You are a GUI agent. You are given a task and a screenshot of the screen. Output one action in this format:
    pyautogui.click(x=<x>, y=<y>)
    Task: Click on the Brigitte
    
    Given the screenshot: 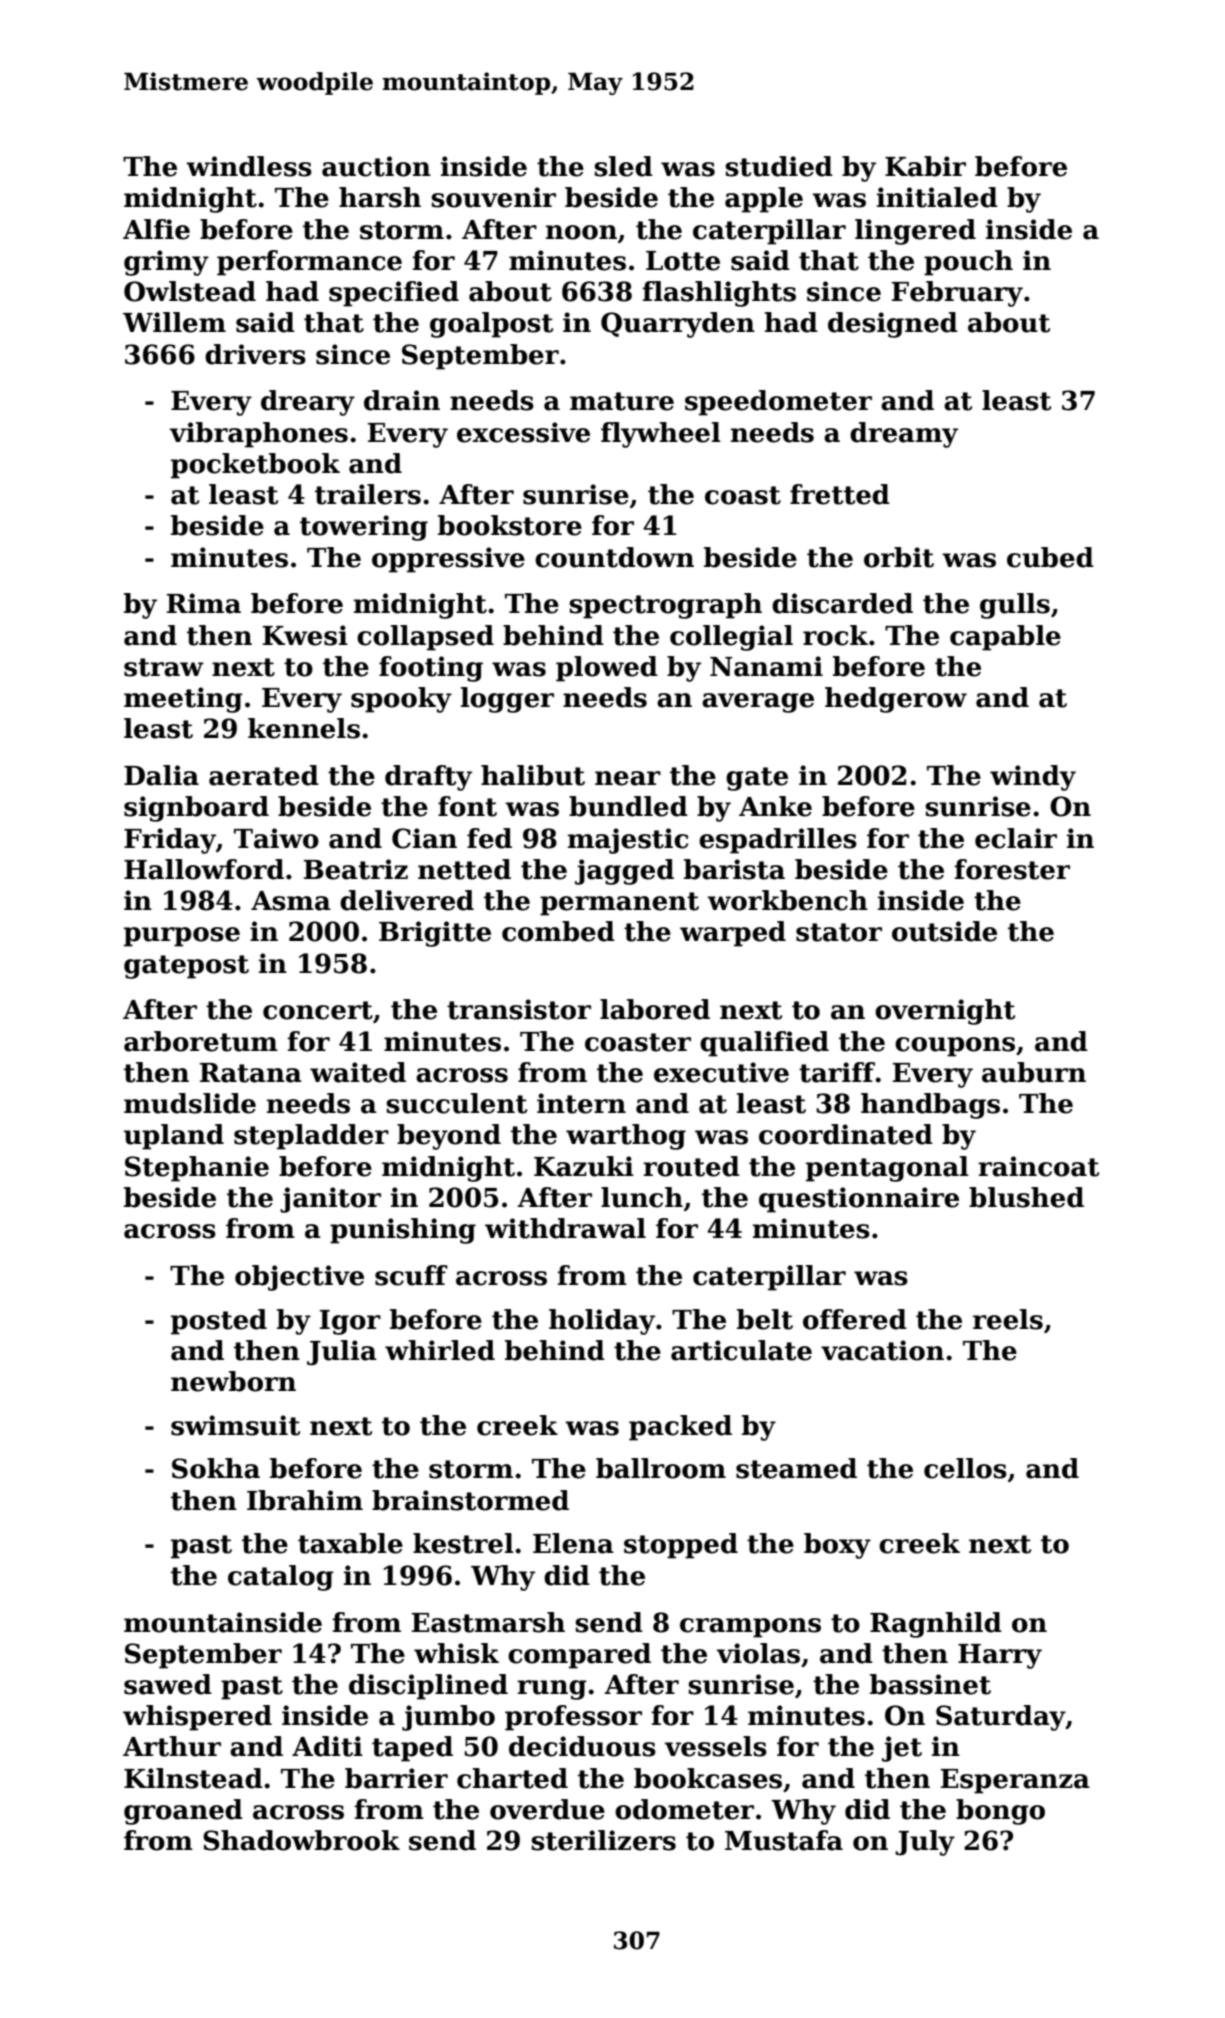 What is the action you would take?
    pyautogui.click(x=435, y=934)
